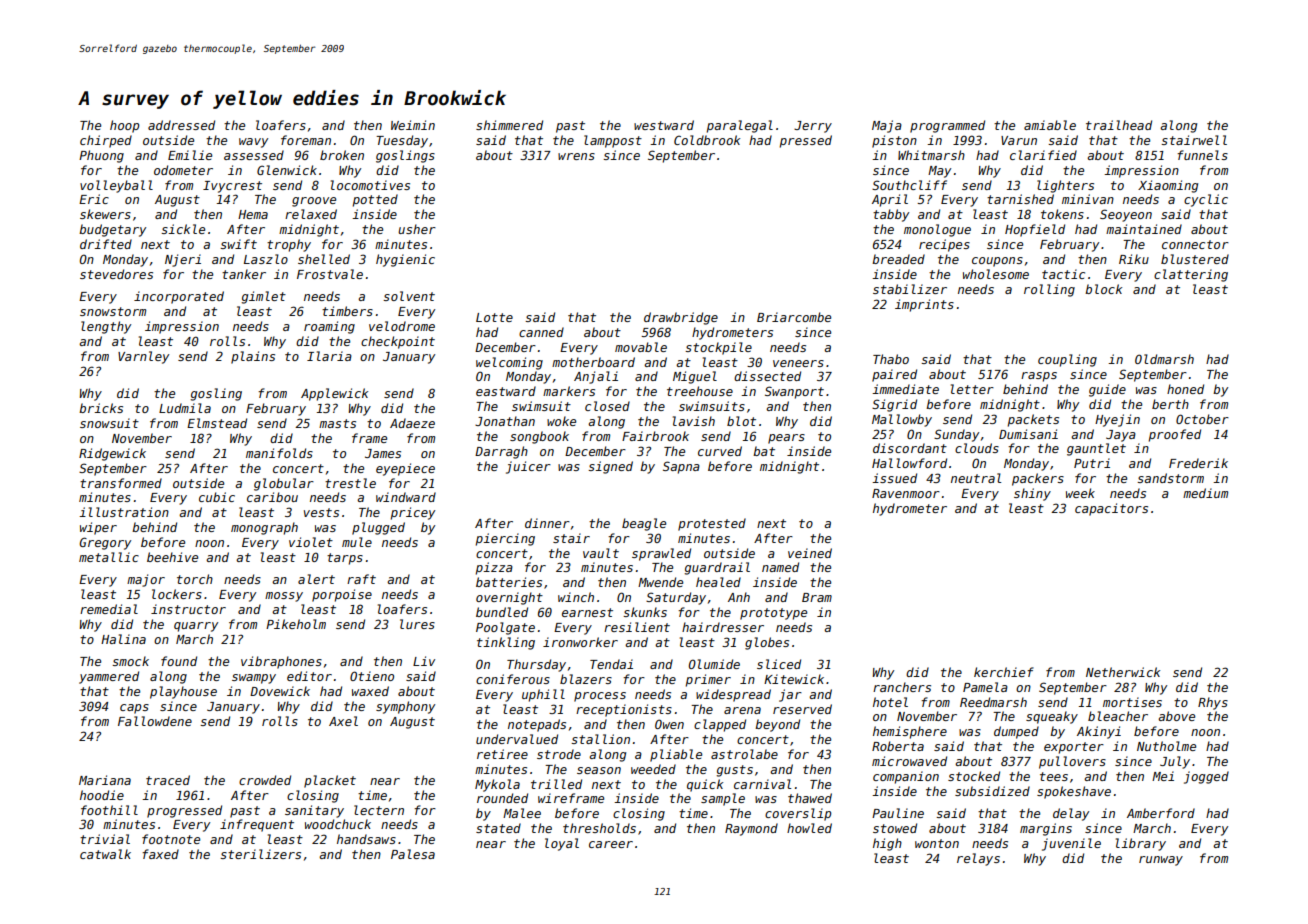  Describe the element at coordinates (1107, 390) in the image. I see `guide` at that location.
